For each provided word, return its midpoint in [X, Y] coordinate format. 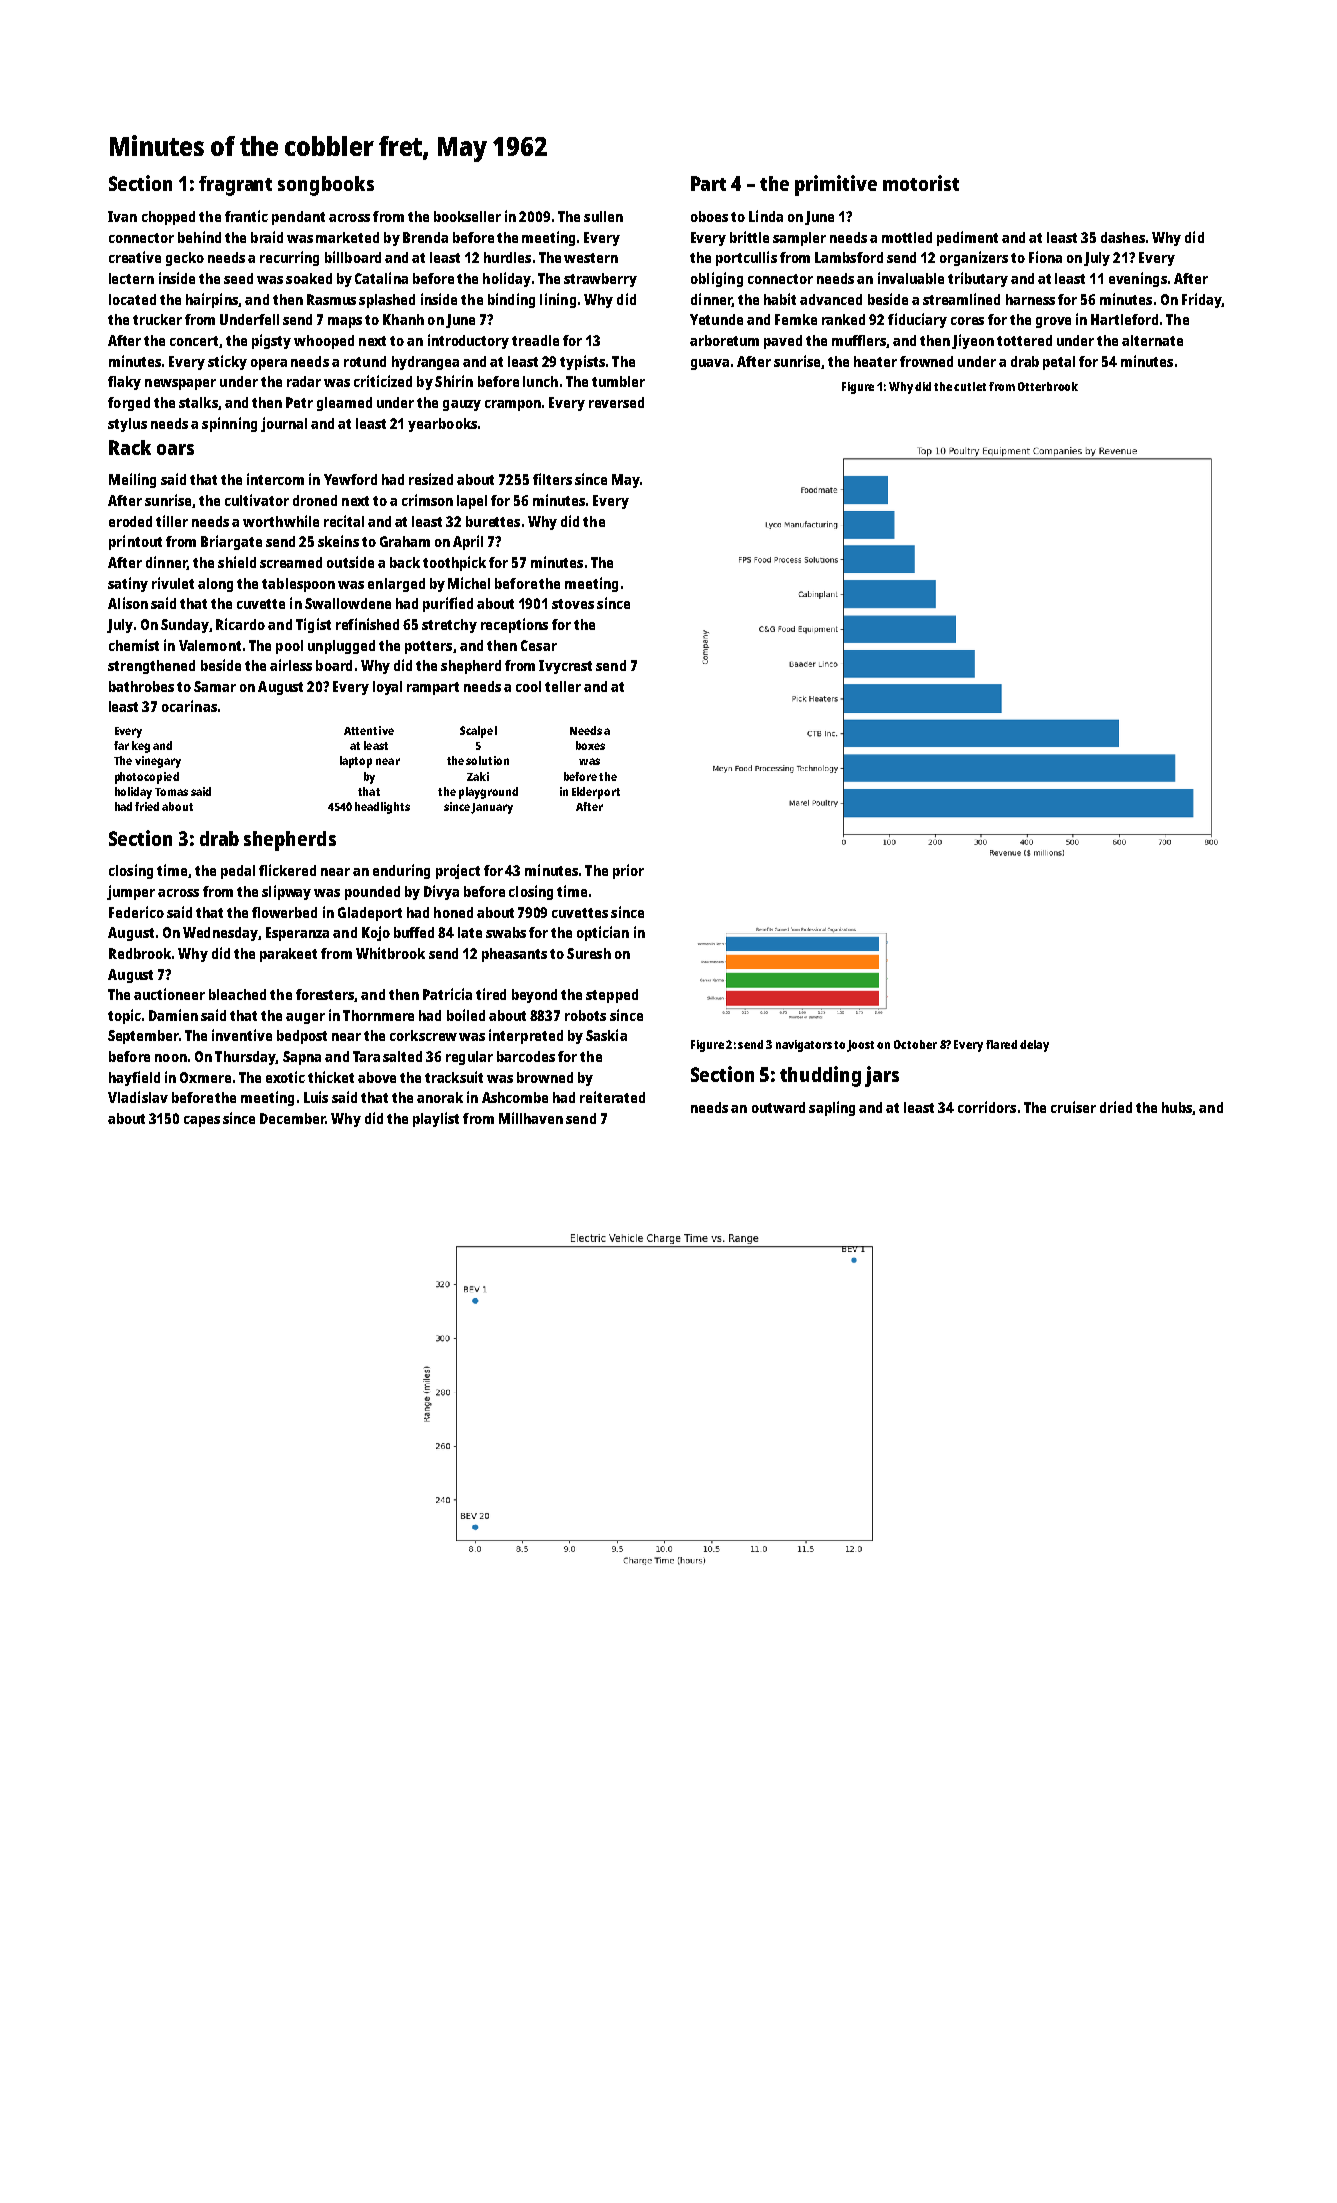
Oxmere [205, 1077]
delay [1034, 1046]
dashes [1123, 237]
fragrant [235, 186]
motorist [921, 183]
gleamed [344, 404]
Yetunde [716, 319]
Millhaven [531, 1118]
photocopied [147, 778]
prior [628, 871]
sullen [603, 216]
